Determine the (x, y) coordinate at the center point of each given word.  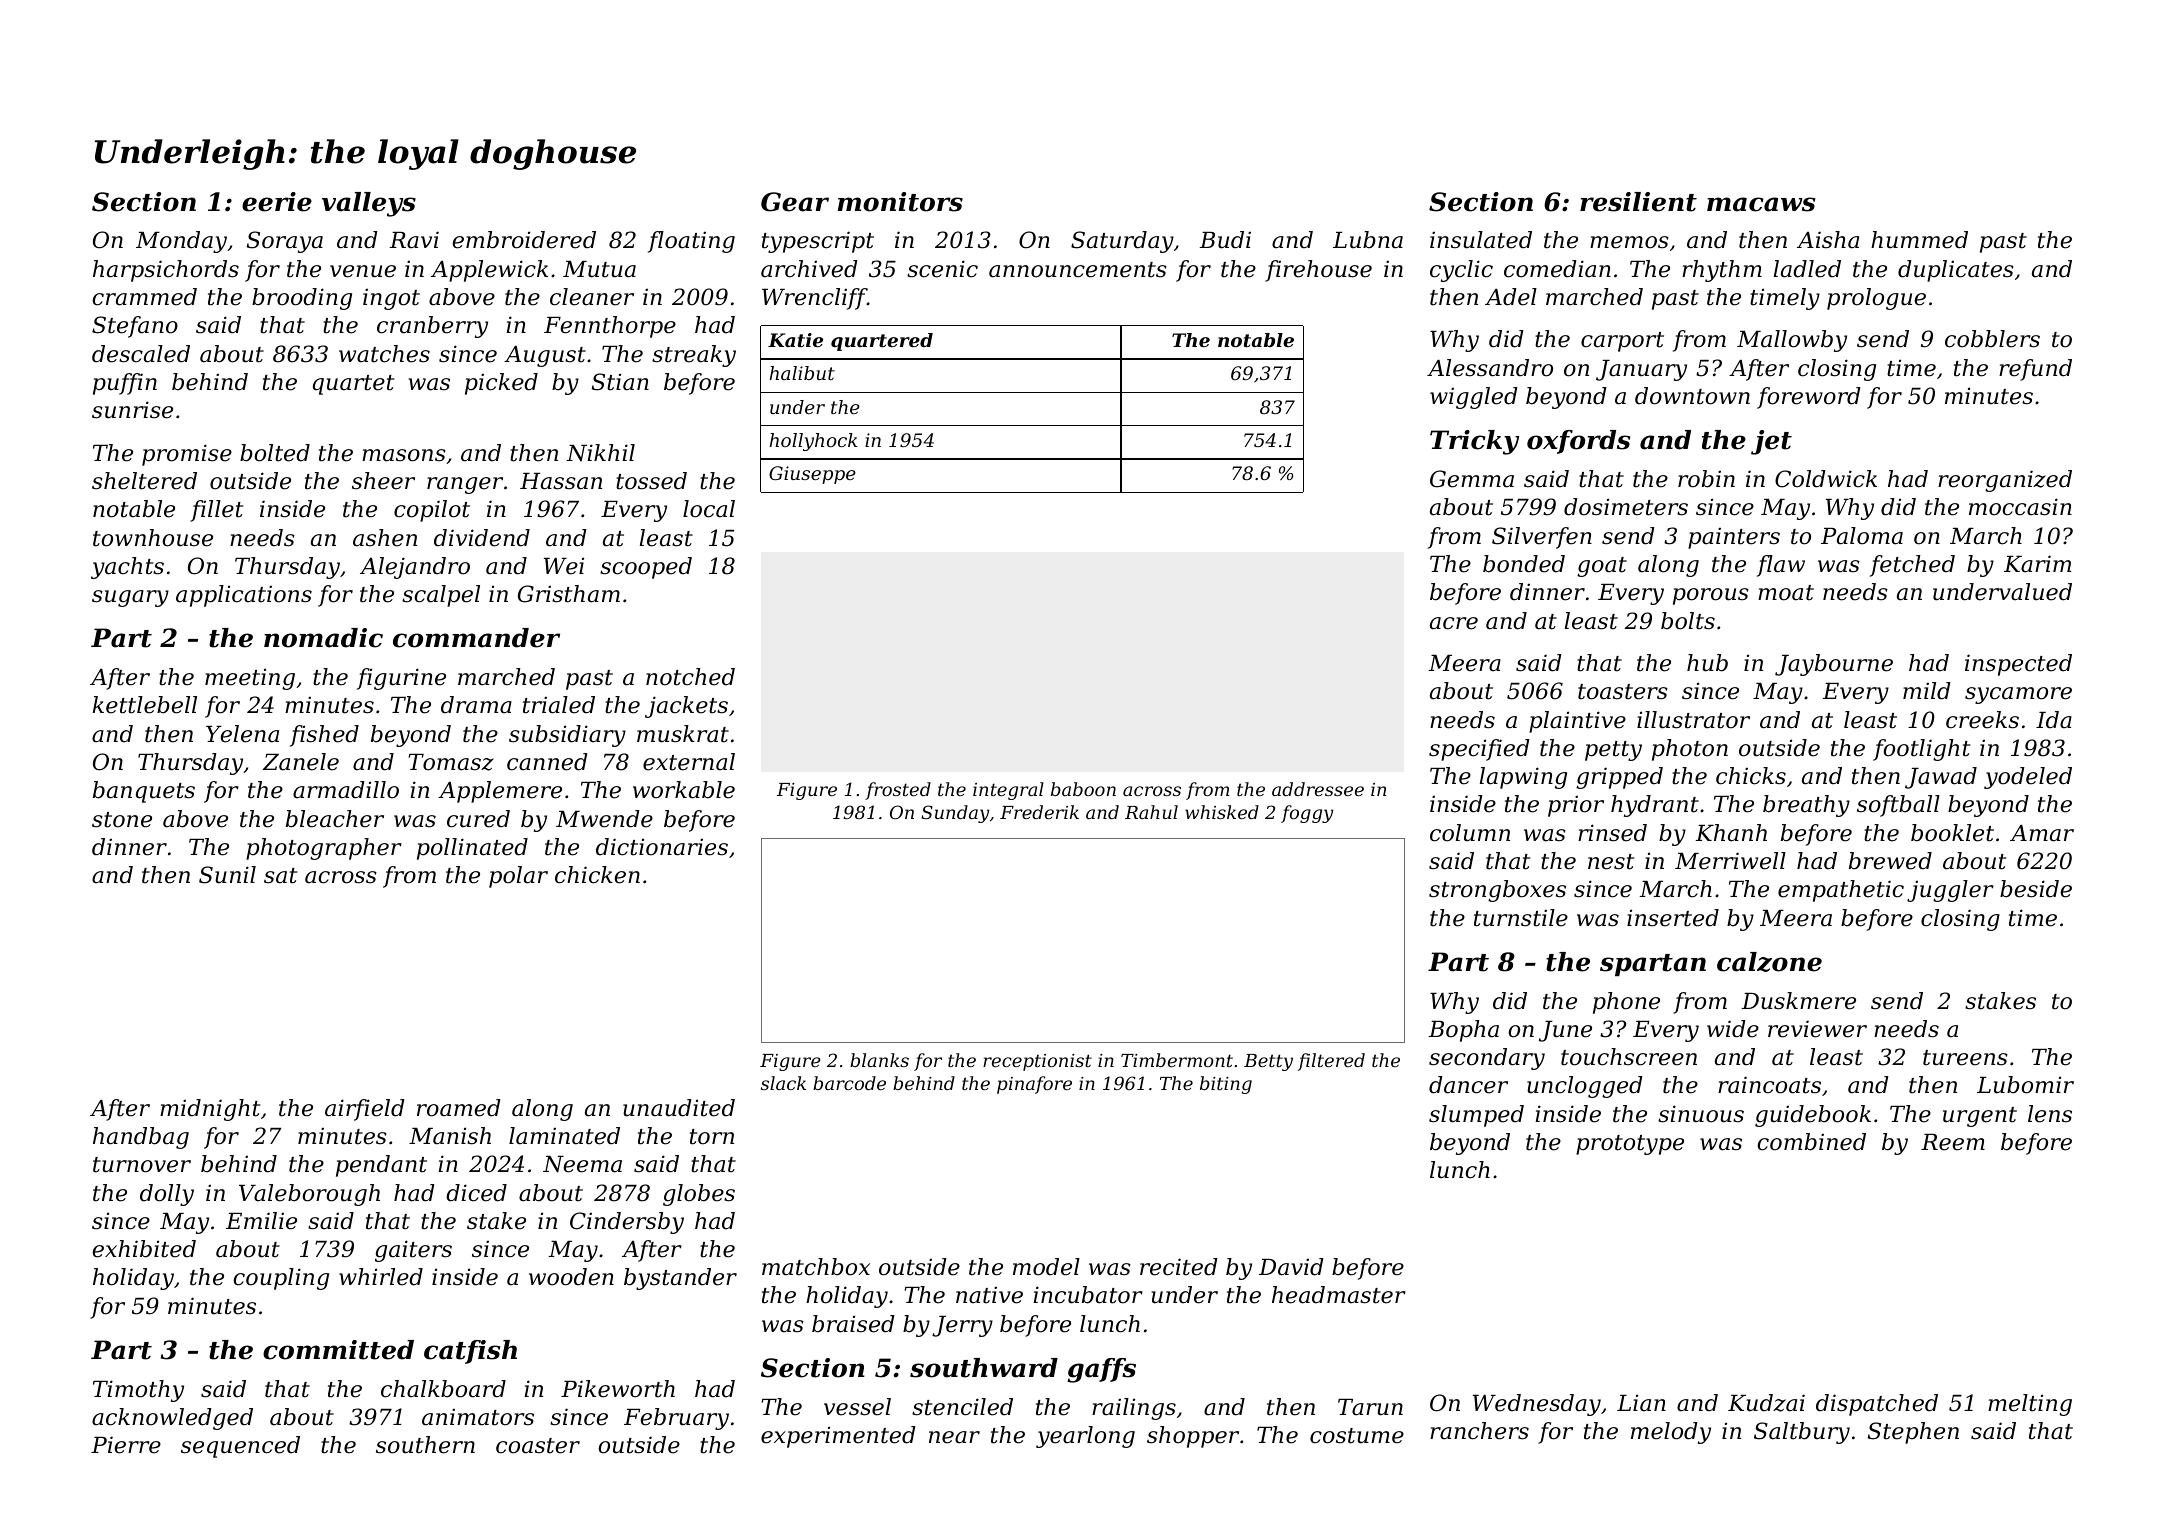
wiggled (1474, 398)
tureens (1965, 1058)
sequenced (240, 1447)
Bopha (1464, 1031)
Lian (1641, 1403)
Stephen (1913, 1433)
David (1291, 1267)
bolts (1688, 621)
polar (518, 877)
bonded (1524, 564)
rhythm (1722, 271)
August (545, 356)
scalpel (441, 596)
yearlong (1085, 1437)
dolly (167, 1195)
